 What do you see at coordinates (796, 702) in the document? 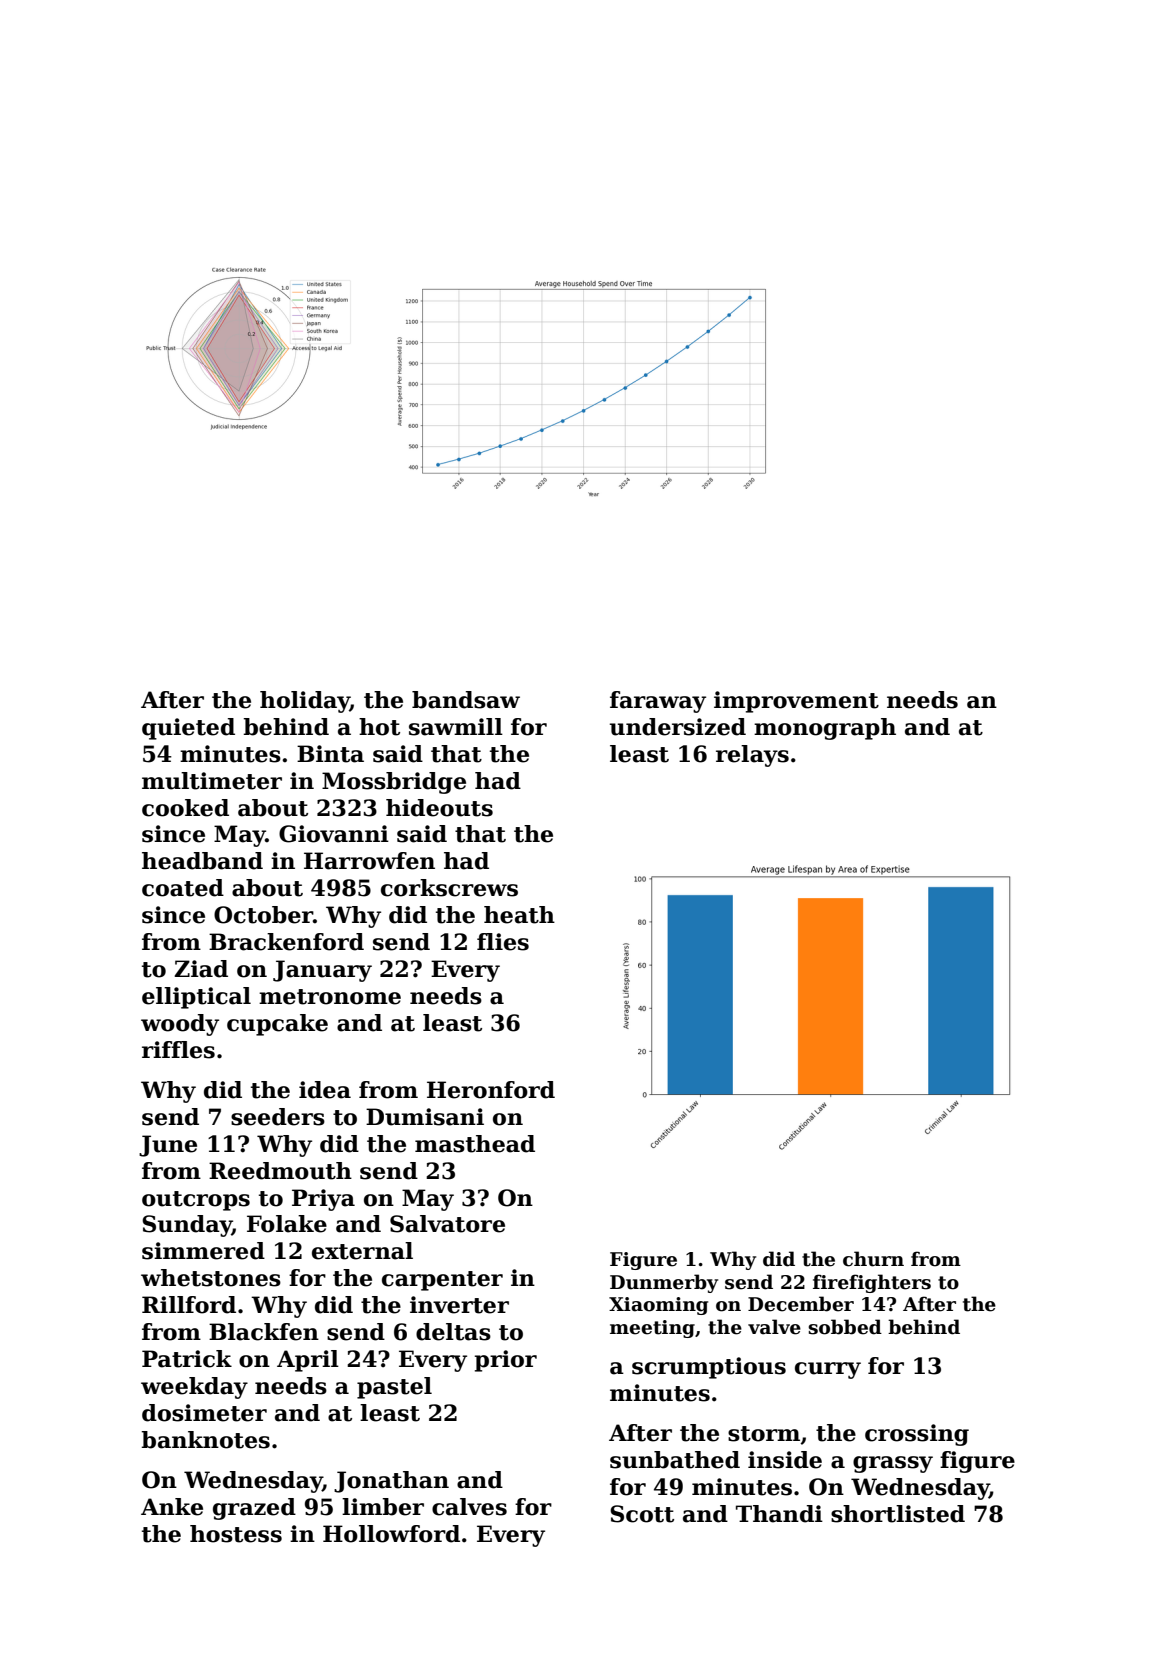
I see `improvement` at bounding box center [796, 702].
